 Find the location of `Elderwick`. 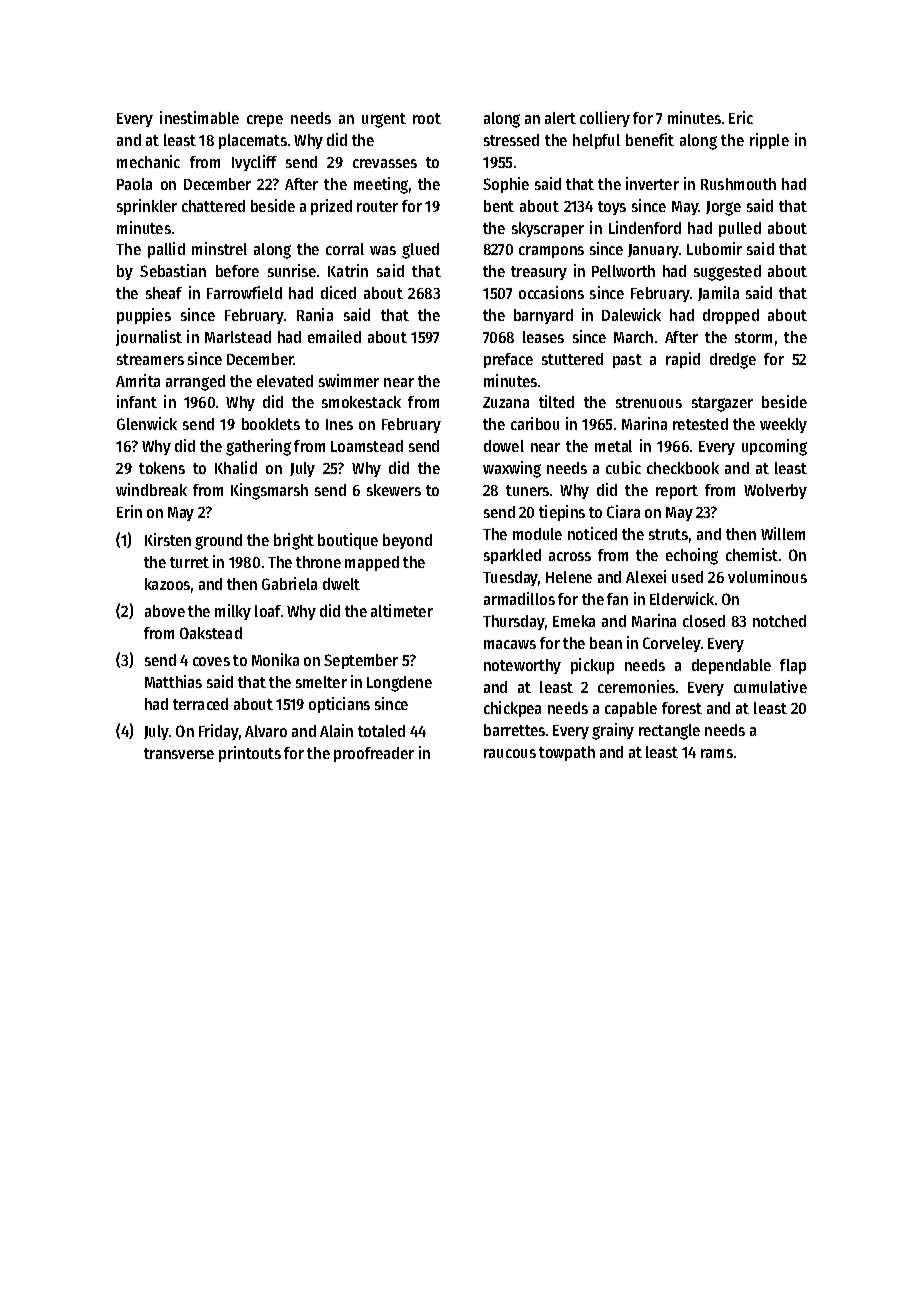

Elderwick is located at coordinates (682, 598).
